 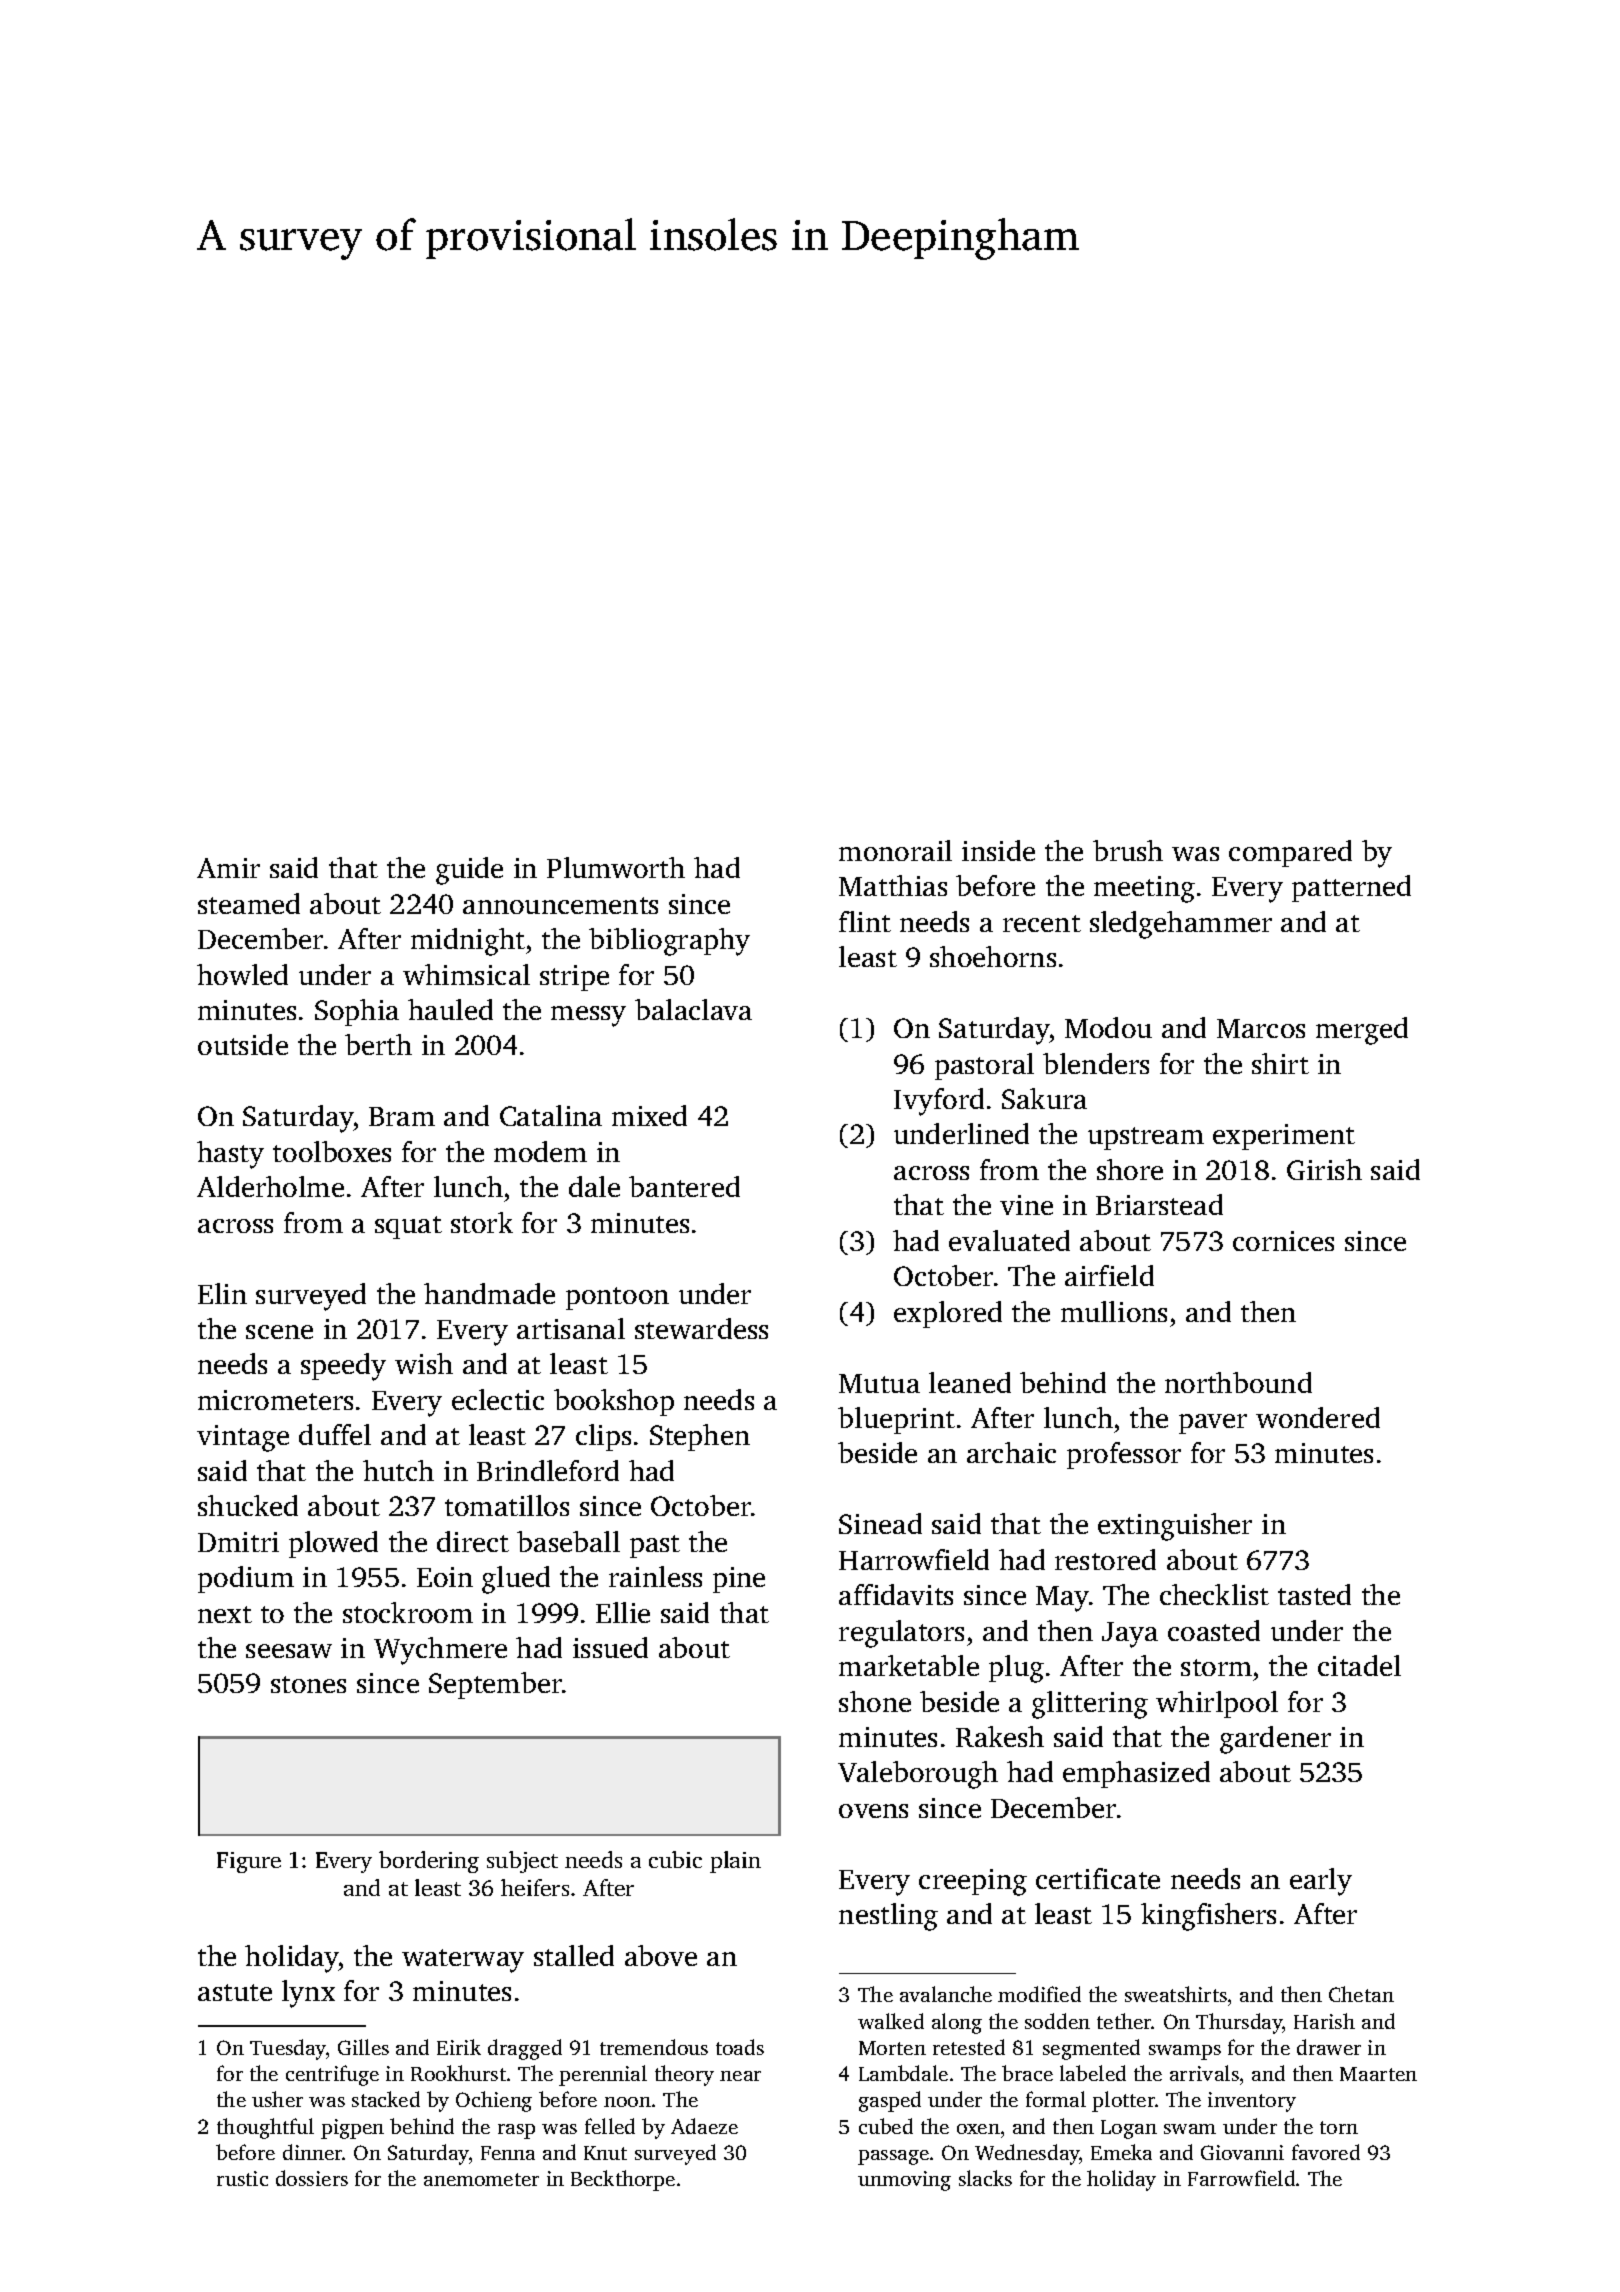 I want to click on wondered, so click(x=1318, y=1417).
